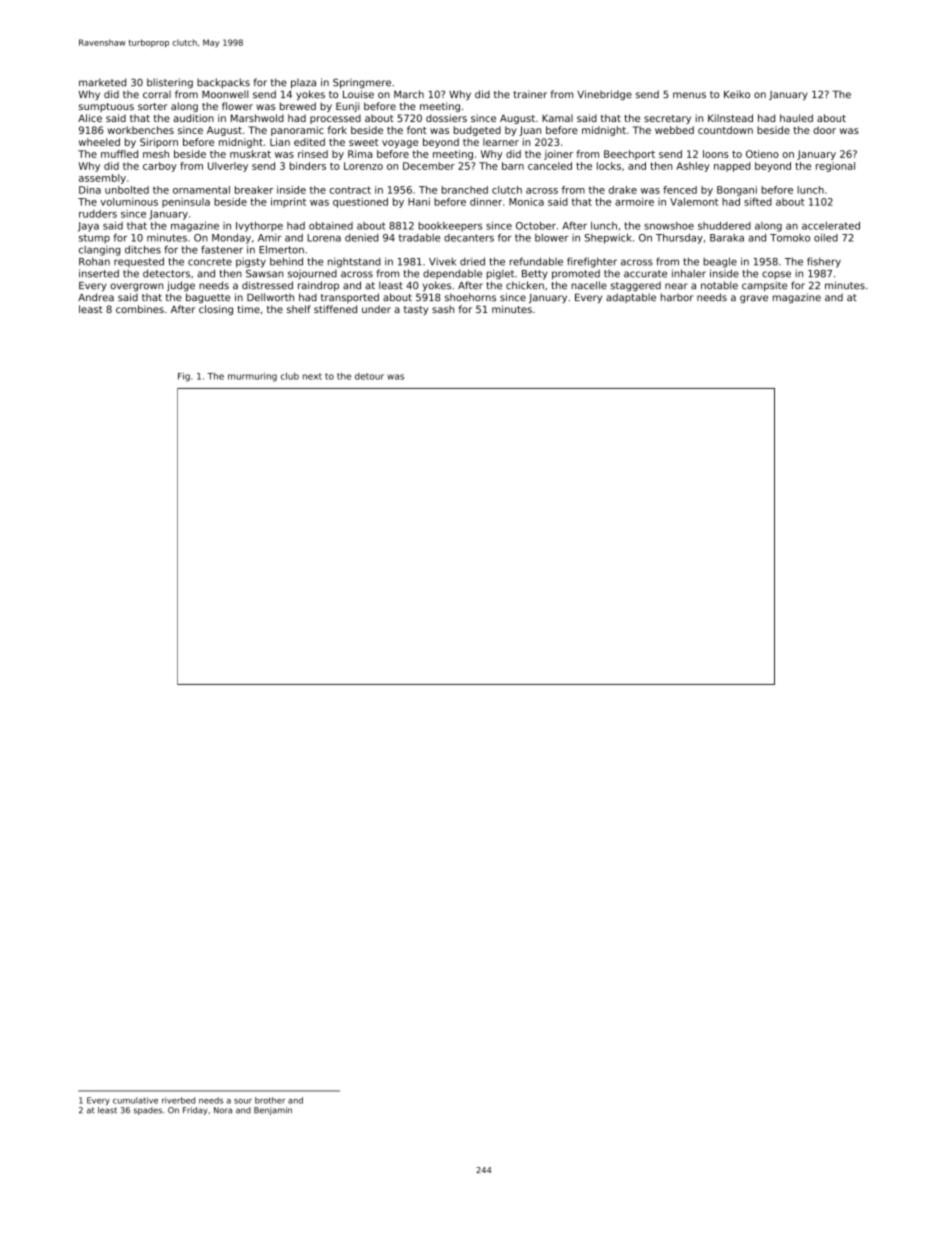 Image resolution: width=952 pixels, height=1233 pixels. I want to click on spades, so click(148, 1111).
